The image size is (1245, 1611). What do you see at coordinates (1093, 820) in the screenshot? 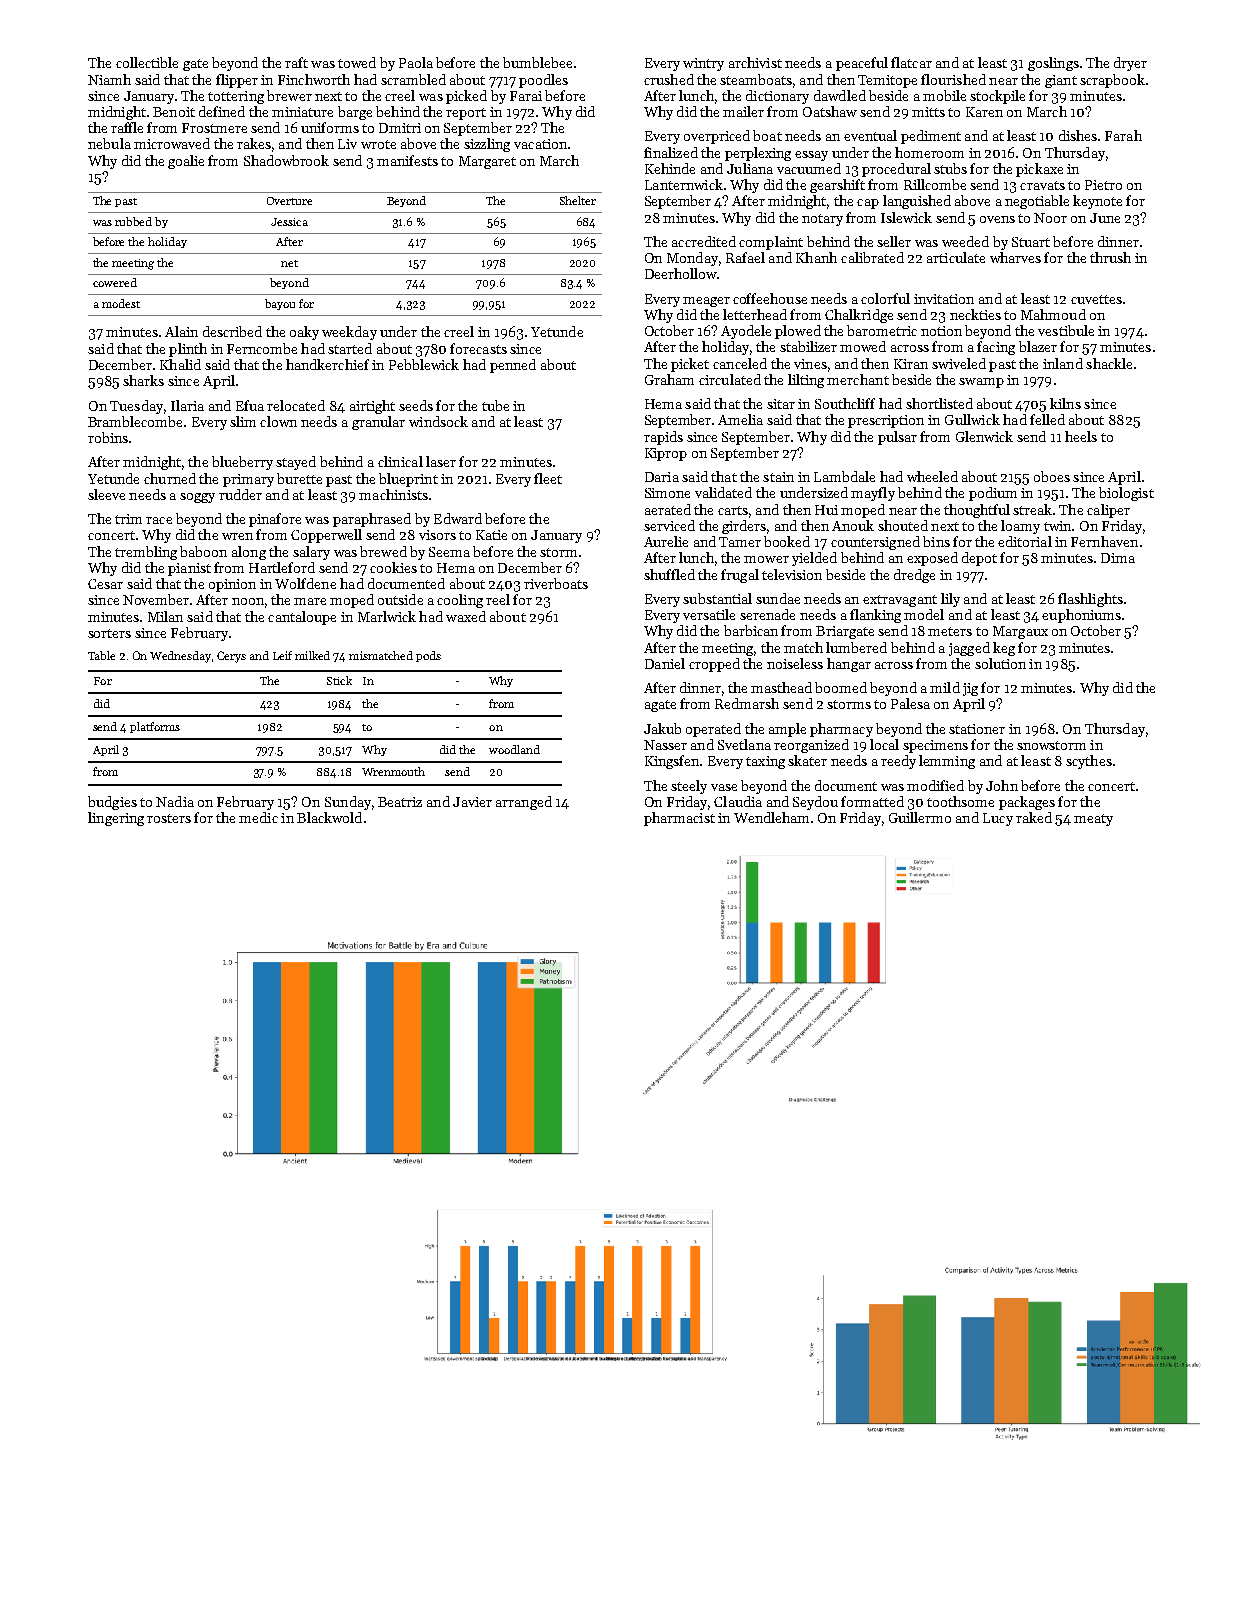
I see `meaty` at bounding box center [1093, 820].
